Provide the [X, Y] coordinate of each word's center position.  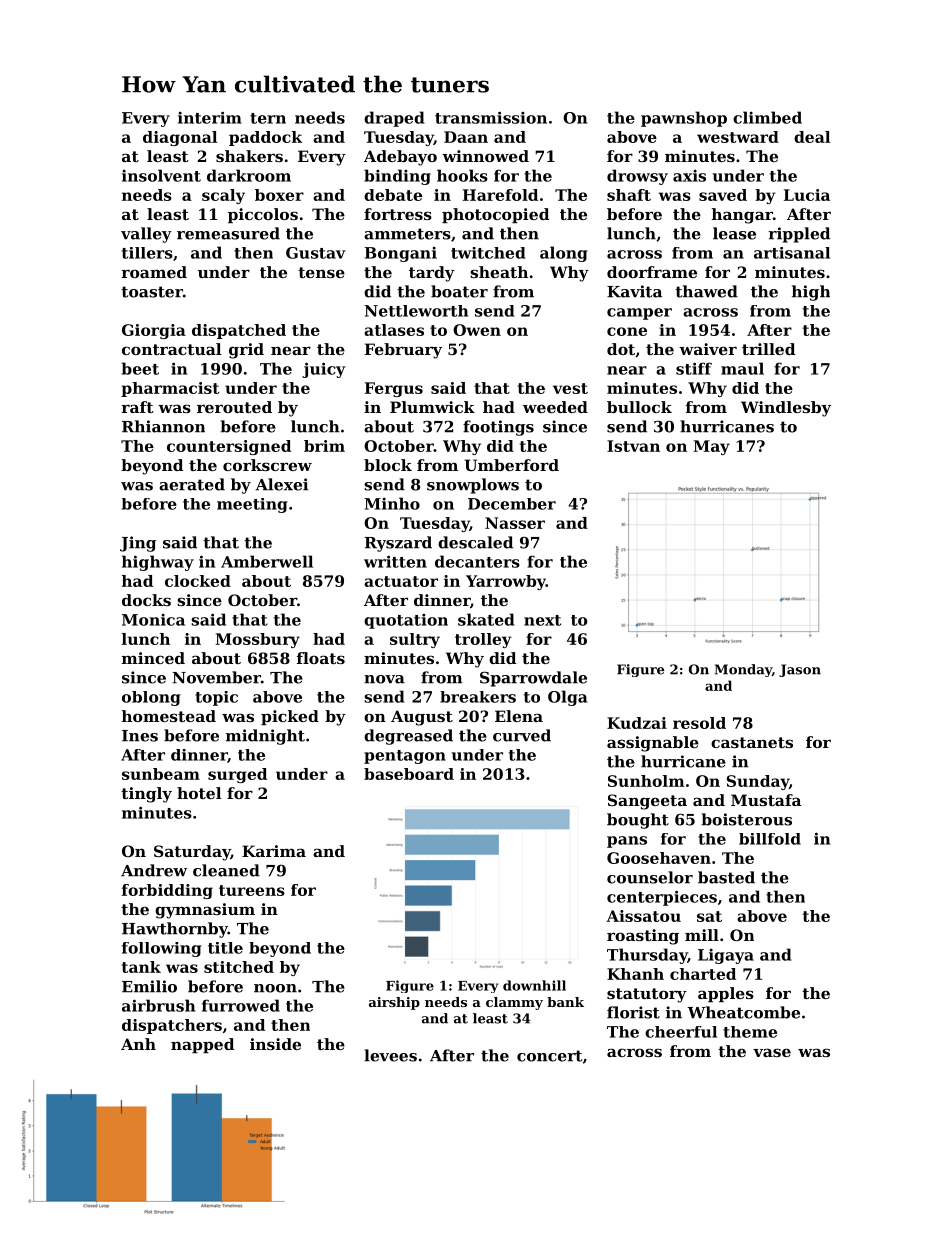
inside [275, 1044]
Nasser [515, 523]
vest [570, 388]
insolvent [161, 175]
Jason [800, 670]
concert [549, 1056]
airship [394, 1003]
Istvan [633, 446]
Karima [274, 851]
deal [812, 137]
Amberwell [267, 561]
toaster [152, 292]
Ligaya [726, 956]
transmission [491, 117]
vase [772, 1052]
